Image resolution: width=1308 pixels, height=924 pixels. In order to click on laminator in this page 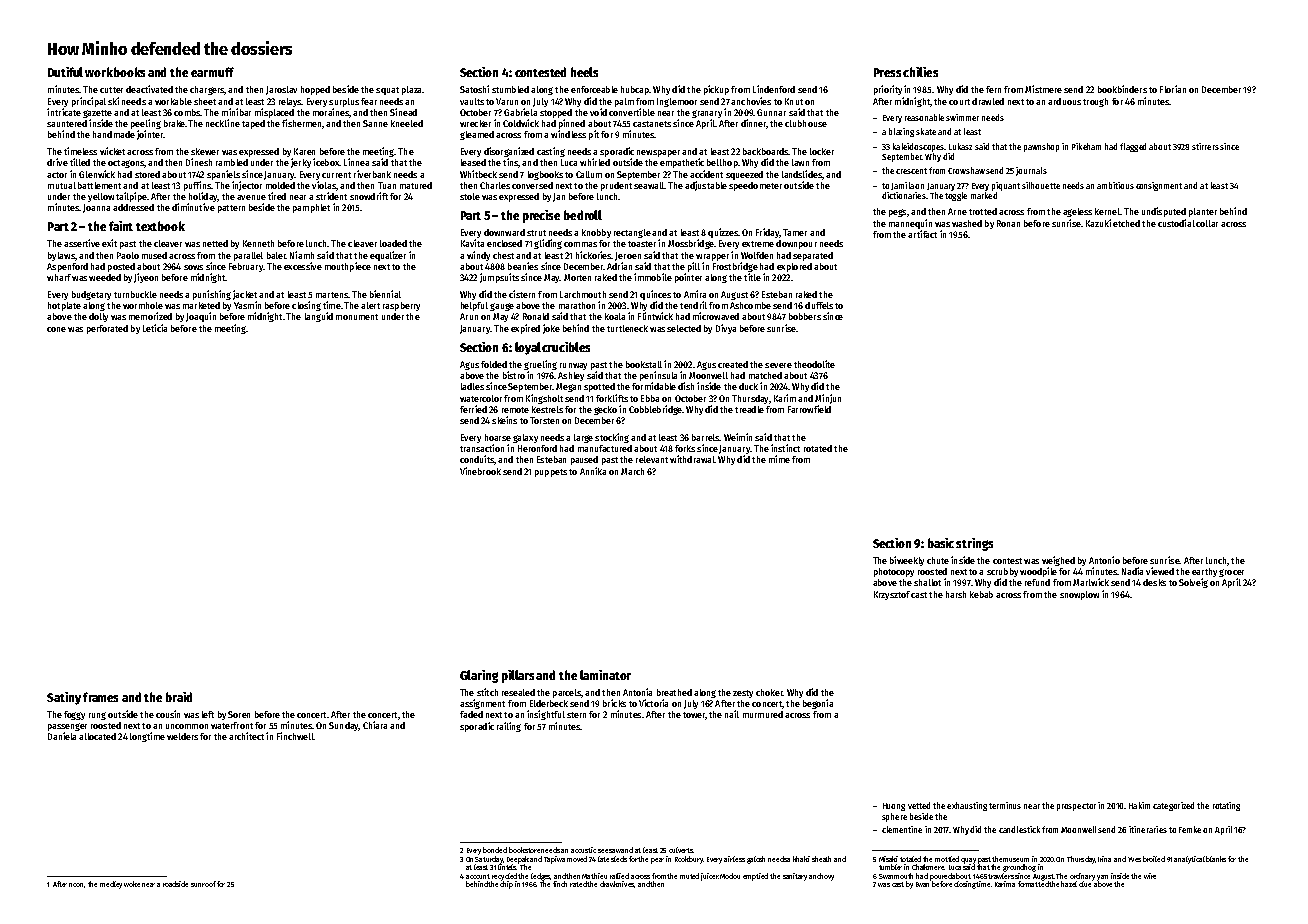, I will do `click(605, 675)`.
